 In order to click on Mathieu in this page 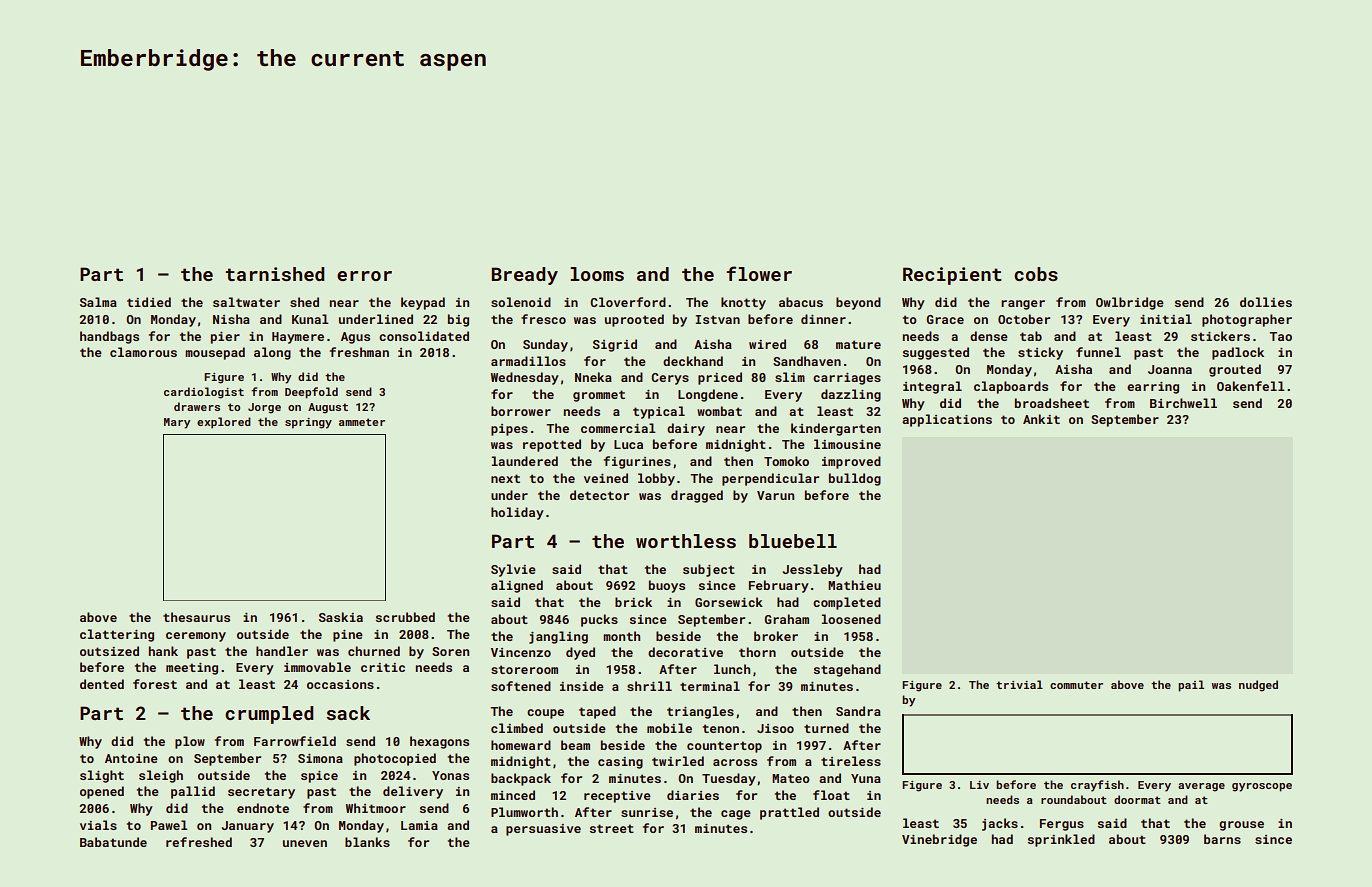, I will do `click(854, 585)`.
